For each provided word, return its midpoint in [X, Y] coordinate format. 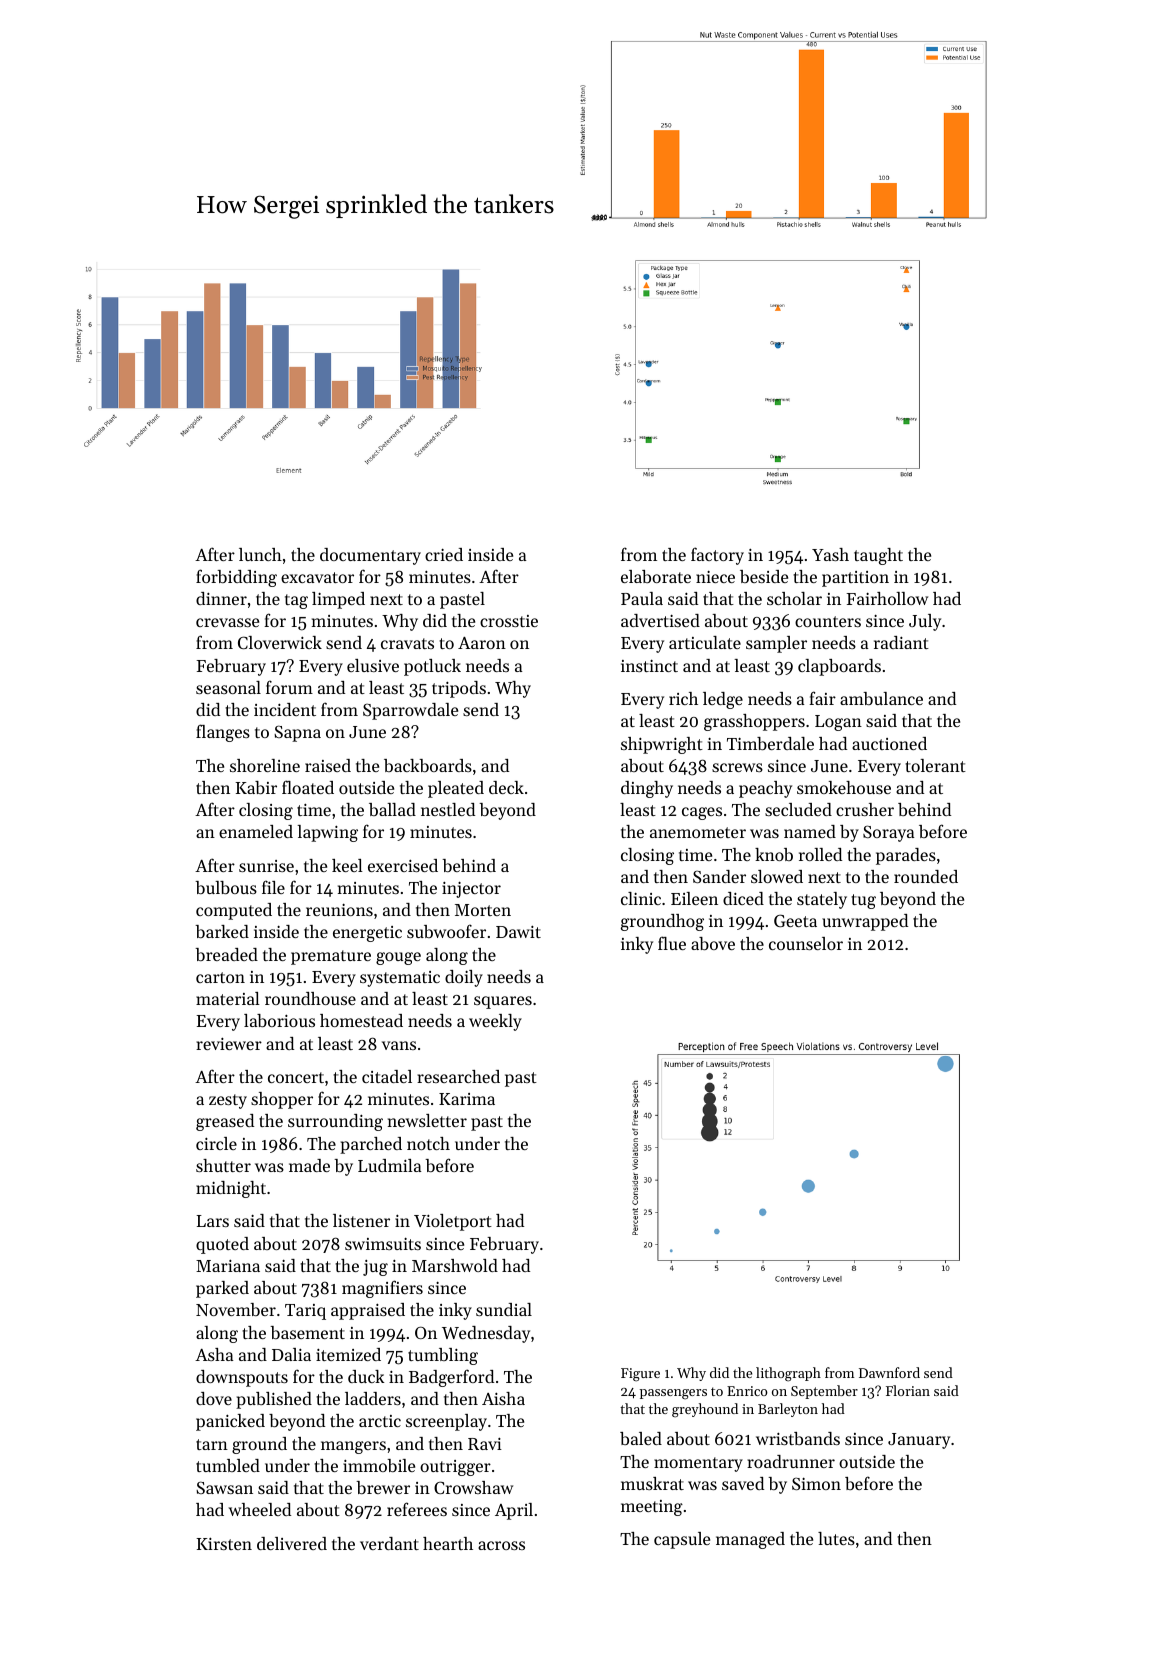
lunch [260, 554]
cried [444, 554]
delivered [292, 1543]
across [501, 1545]
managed [750, 1540]
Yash [830, 554]
